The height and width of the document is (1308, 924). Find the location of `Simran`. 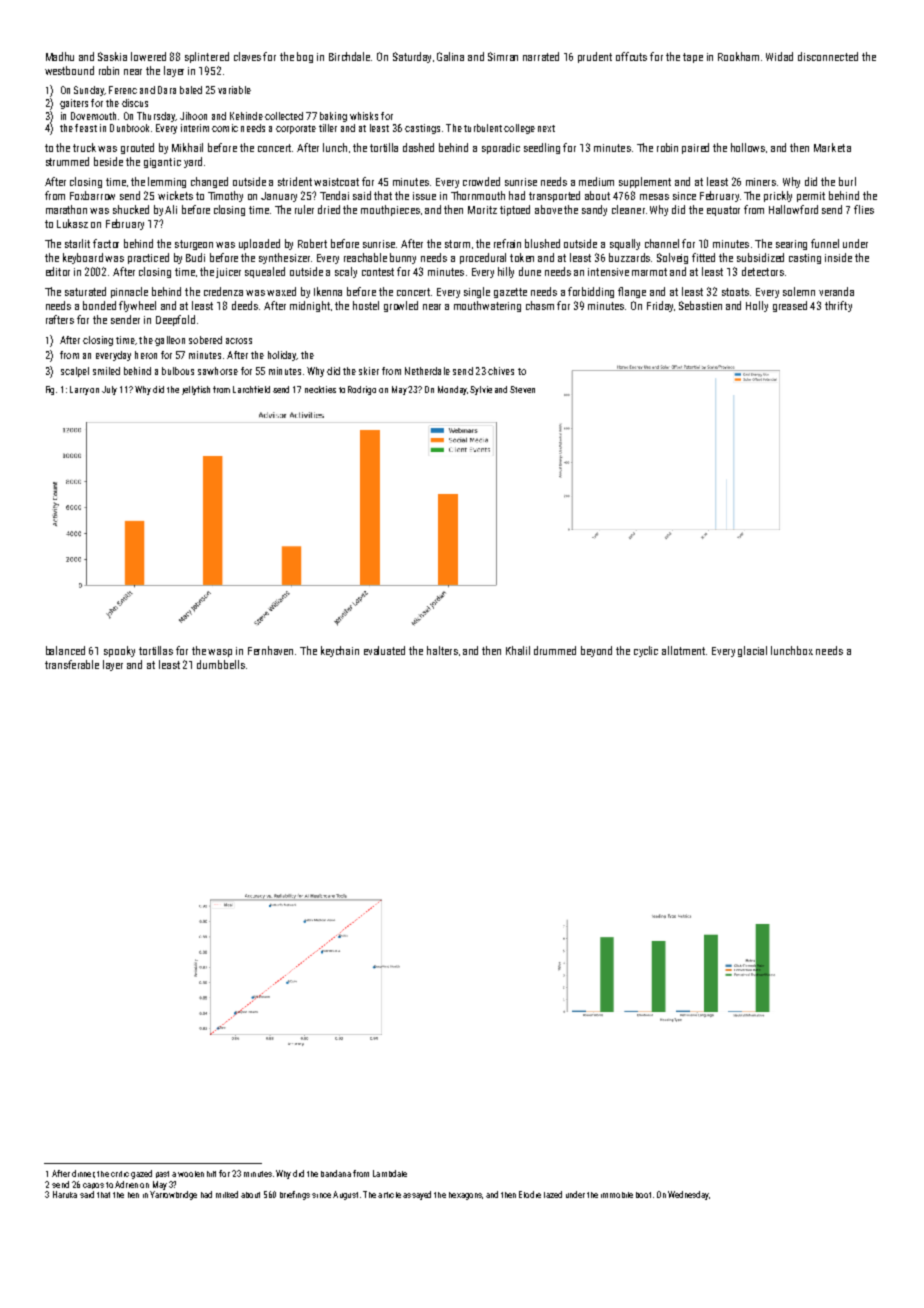

Simran is located at coordinates (503, 56).
